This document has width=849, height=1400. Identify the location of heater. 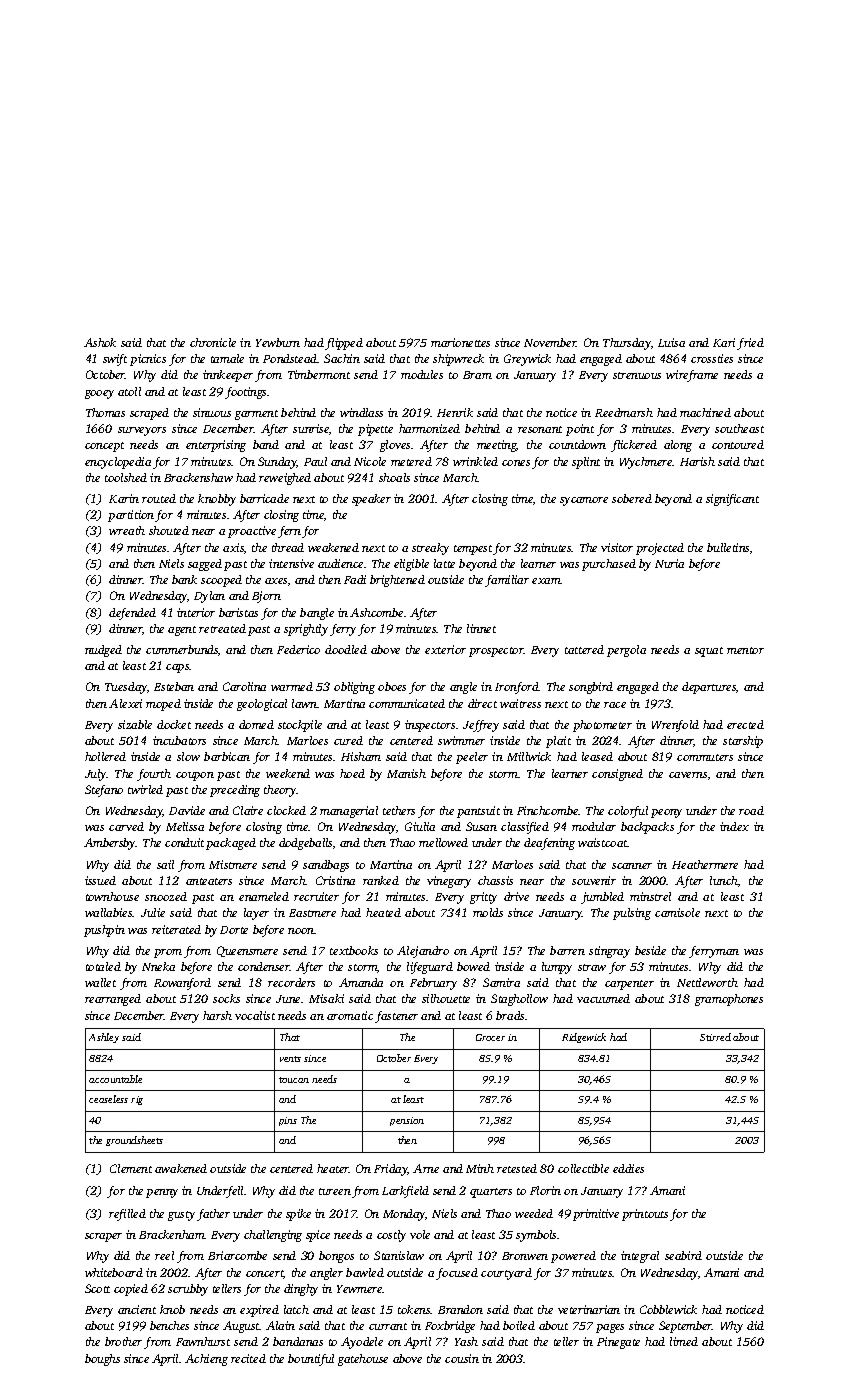
(333, 1168).
